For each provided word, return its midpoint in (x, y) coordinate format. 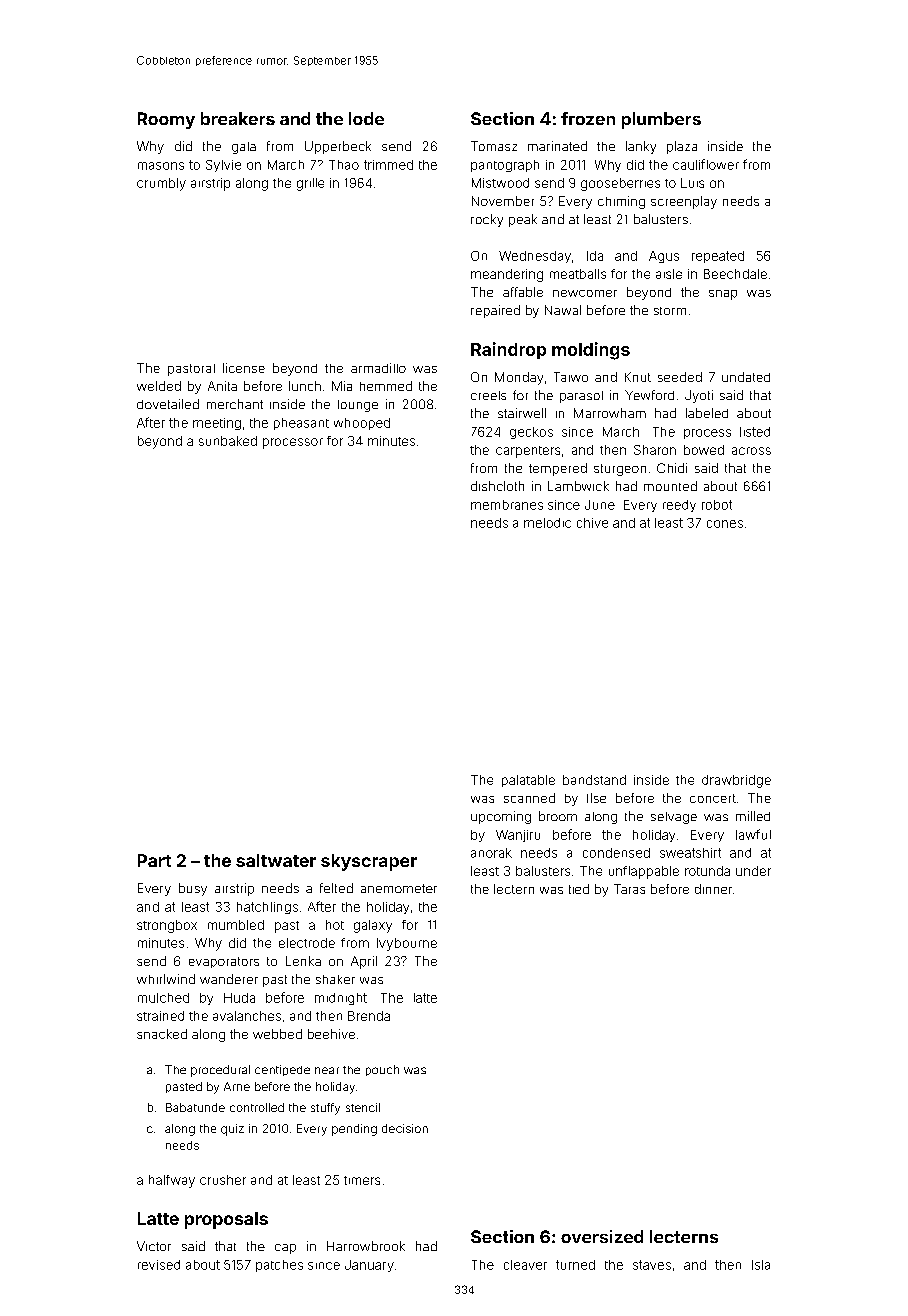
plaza (682, 147)
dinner (713, 889)
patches (279, 1266)
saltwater (276, 860)
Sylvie (223, 166)
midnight (341, 999)
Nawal (563, 310)
